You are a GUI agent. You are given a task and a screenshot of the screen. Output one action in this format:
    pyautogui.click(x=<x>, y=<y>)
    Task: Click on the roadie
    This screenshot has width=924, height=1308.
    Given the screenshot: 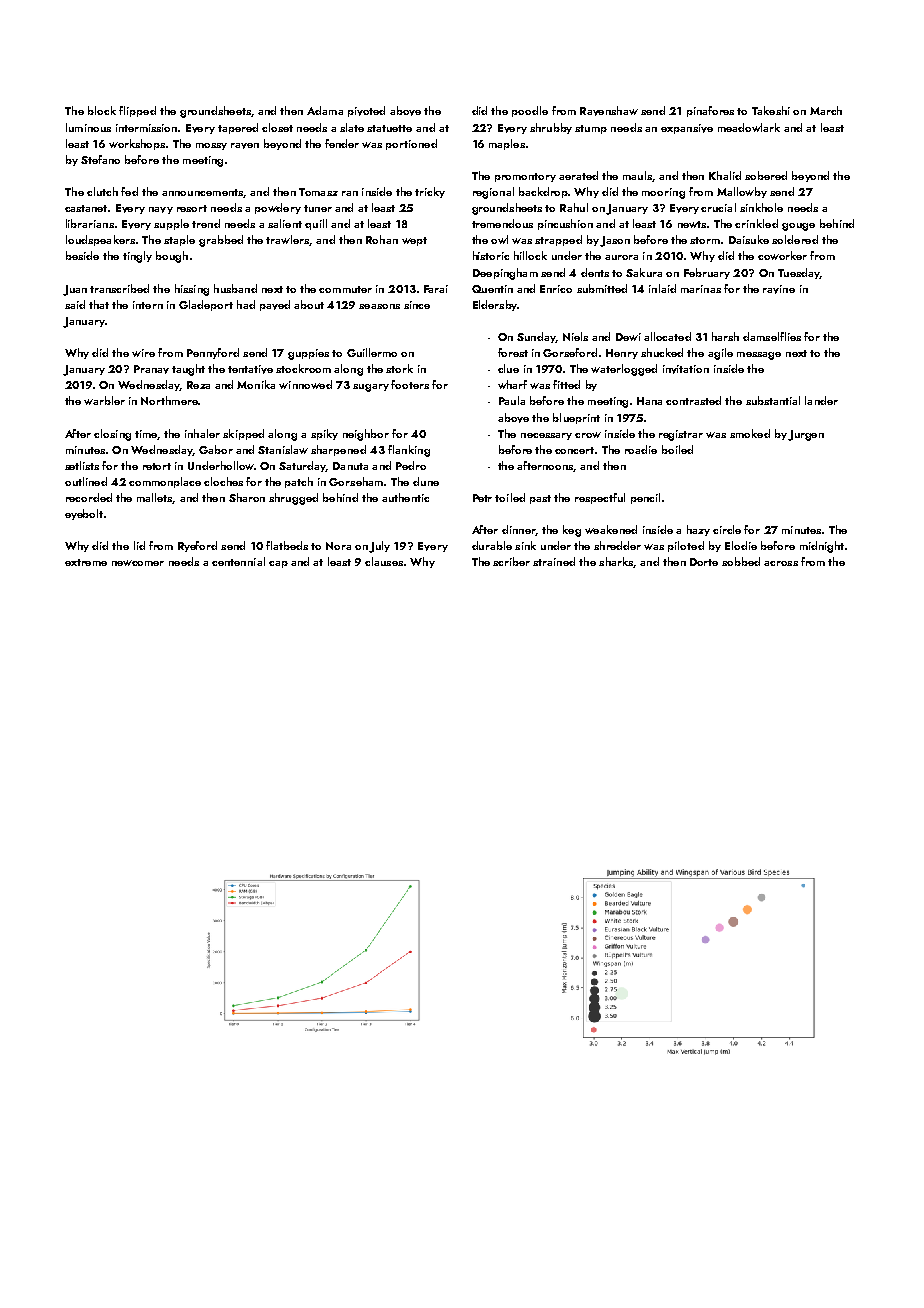 What is the action you would take?
    pyautogui.click(x=641, y=449)
